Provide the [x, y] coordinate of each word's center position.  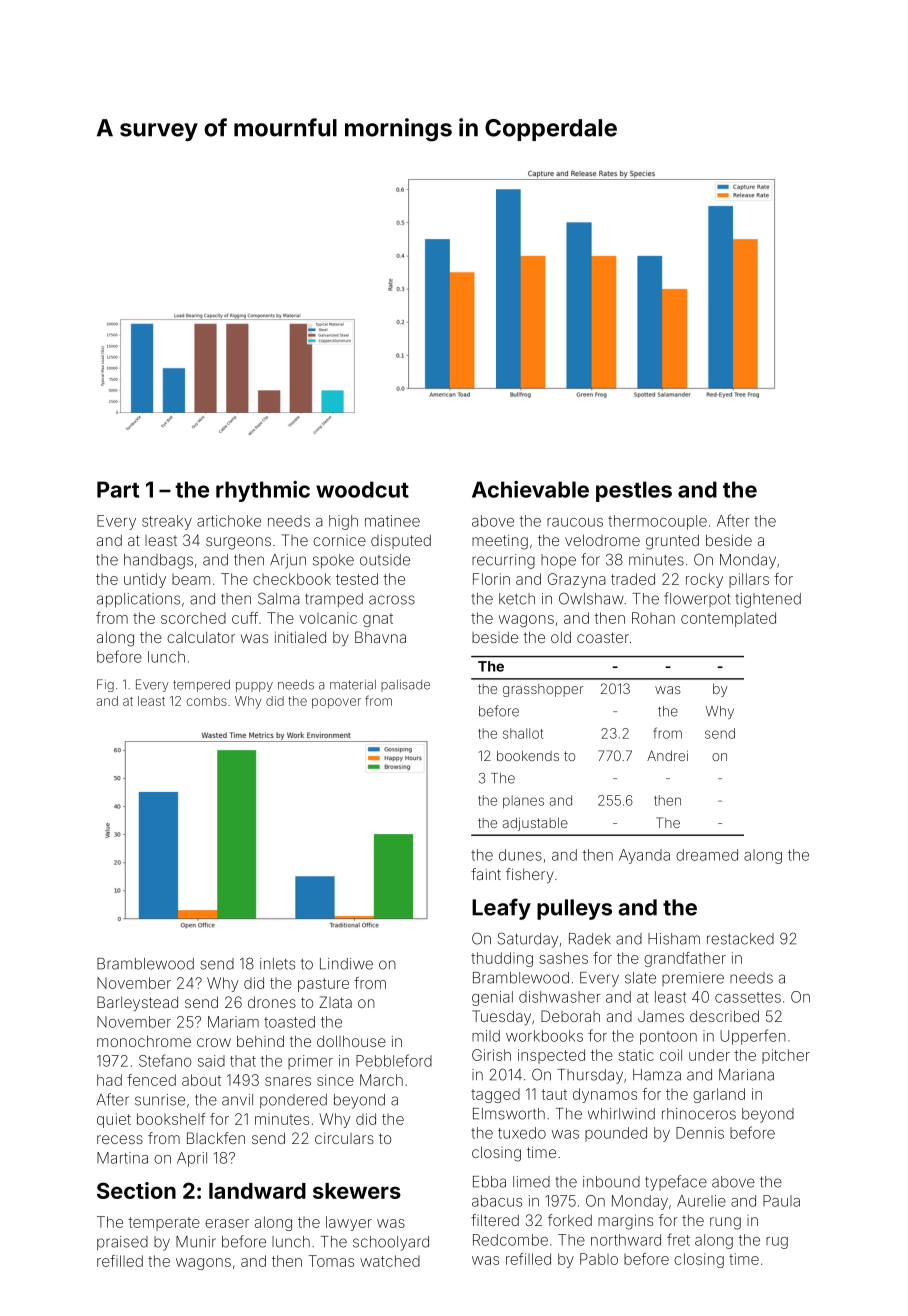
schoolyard [391, 1243]
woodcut [362, 489]
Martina [122, 1158]
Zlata [335, 1002]
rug [777, 1243]
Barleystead [137, 1003]
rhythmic [263, 491]
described [724, 1016]
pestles [634, 491]
